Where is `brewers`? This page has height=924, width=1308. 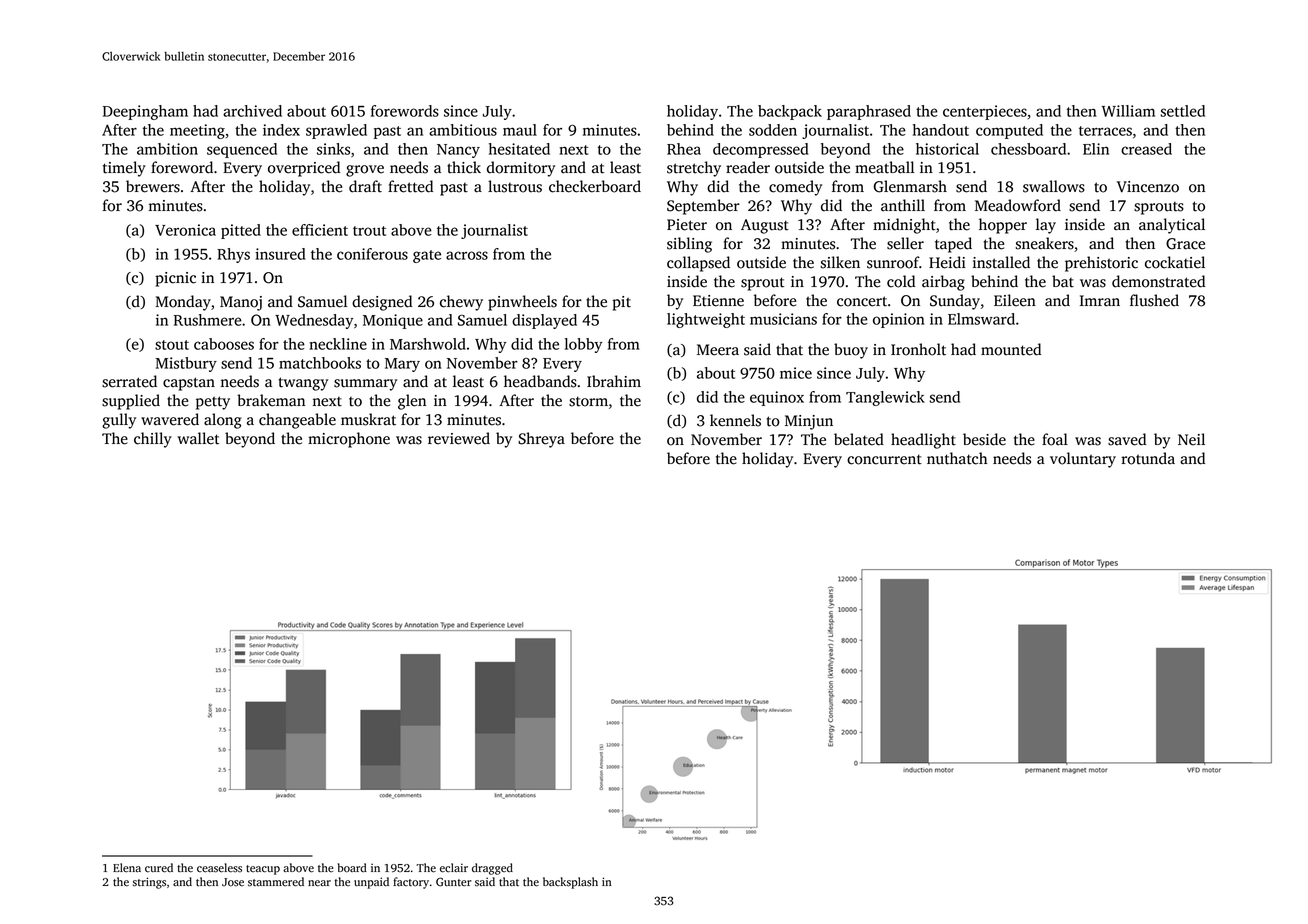 brewers is located at coordinates (153, 186).
